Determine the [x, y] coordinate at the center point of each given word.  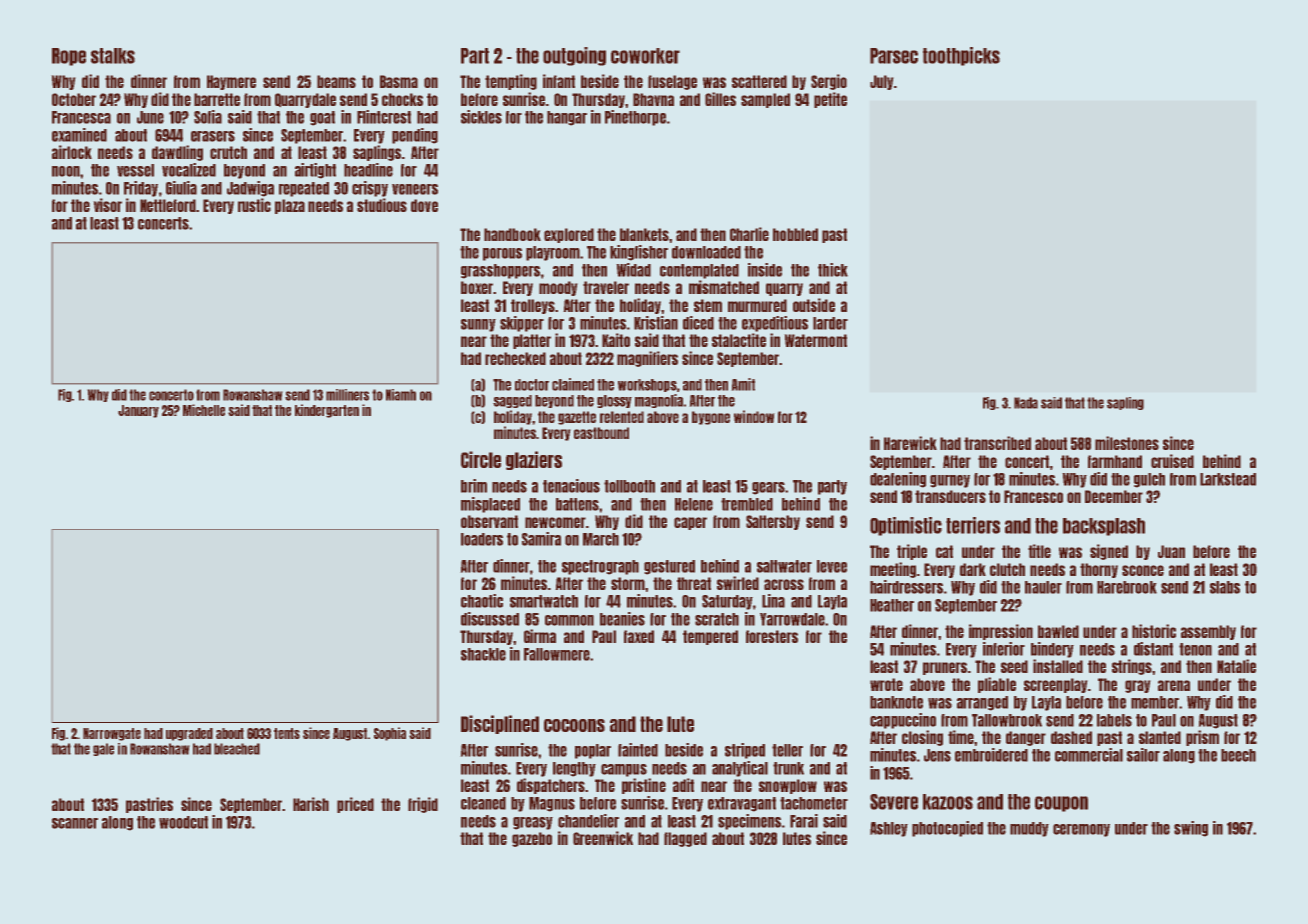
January [138, 411]
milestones [1127, 443]
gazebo [532, 839]
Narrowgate [112, 734]
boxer [477, 287]
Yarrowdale [792, 619]
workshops [647, 385]
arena [1174, 685]
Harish [311, 804]
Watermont [815, 340]
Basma [399, 81]
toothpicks [961, 56]
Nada [1026, 403]
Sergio [829, 82]
